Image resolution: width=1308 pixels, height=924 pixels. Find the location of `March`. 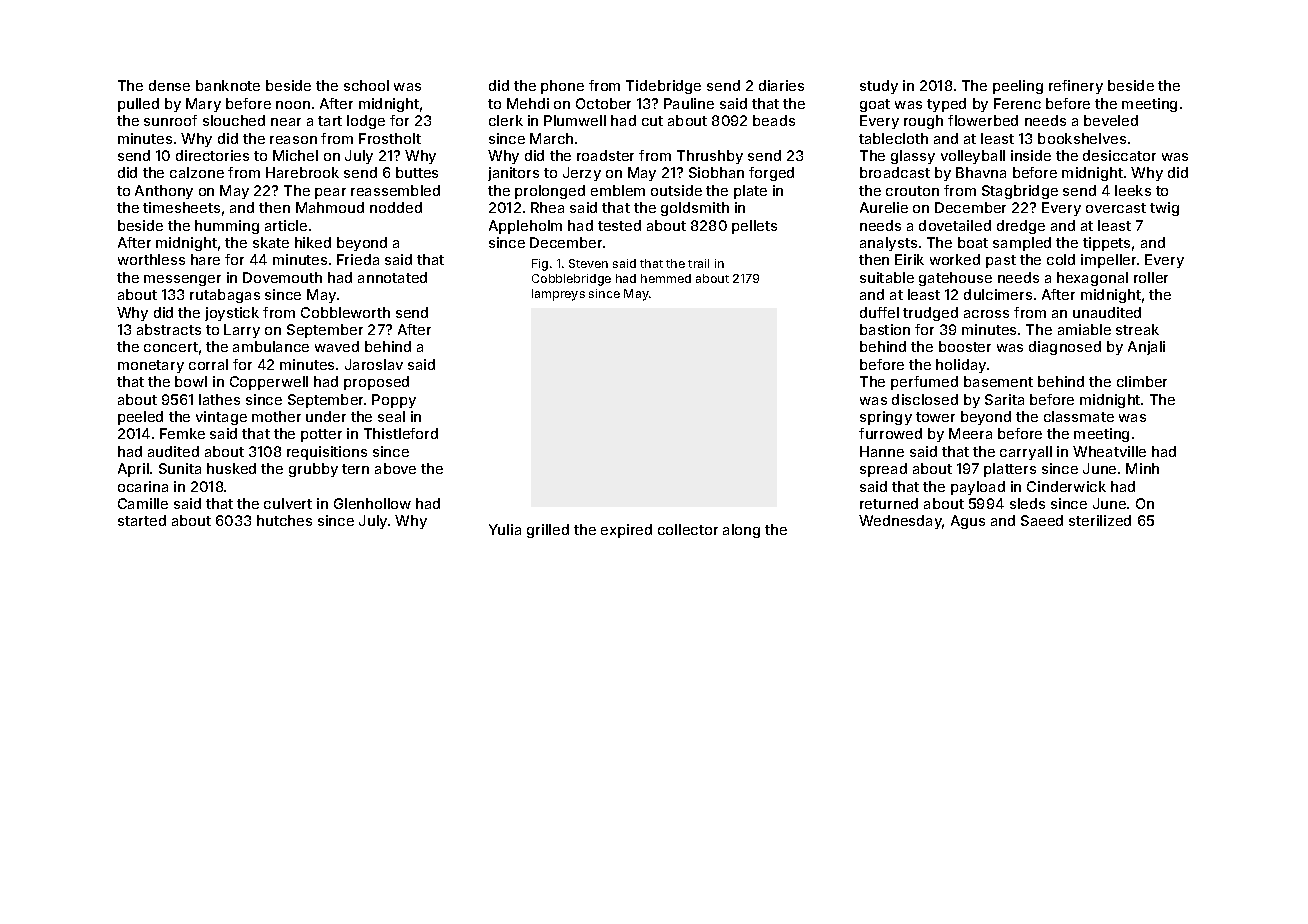

March is located at coordinates (551, 138).
